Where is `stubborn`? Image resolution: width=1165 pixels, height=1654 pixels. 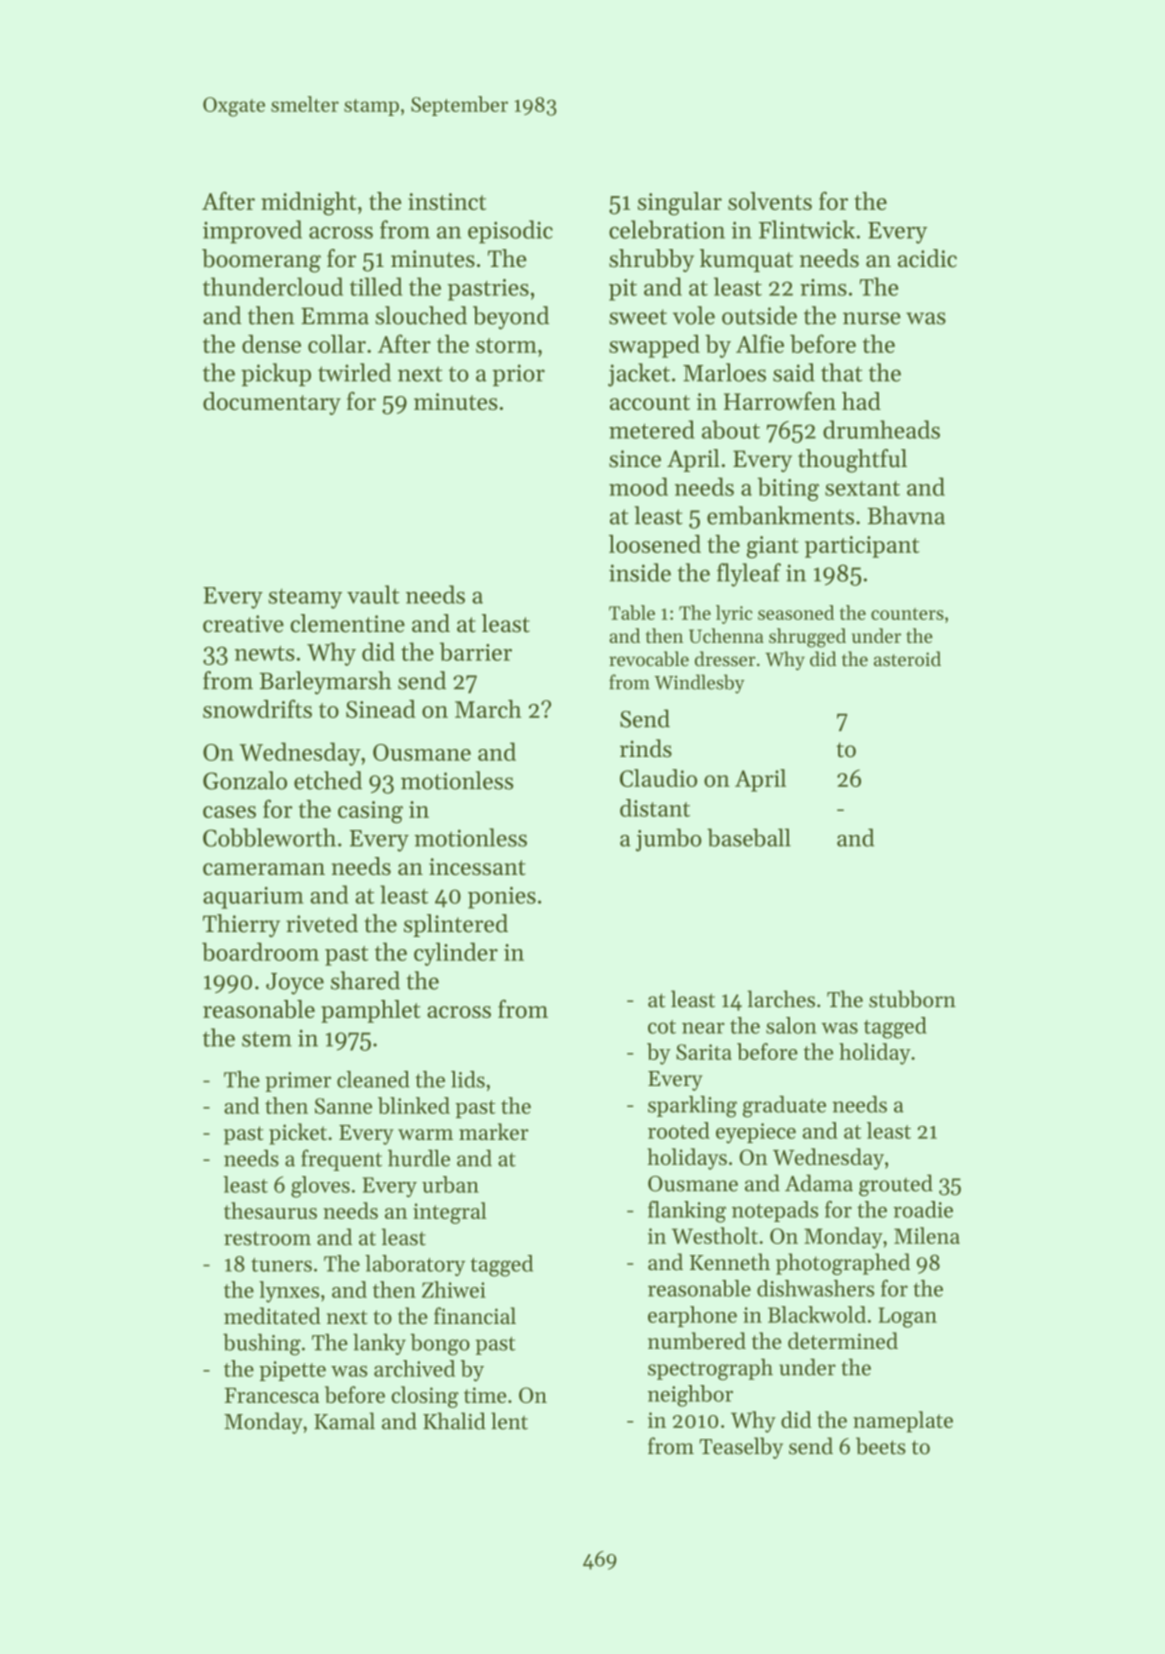 stubborn is located at coordinates (912, 999).
